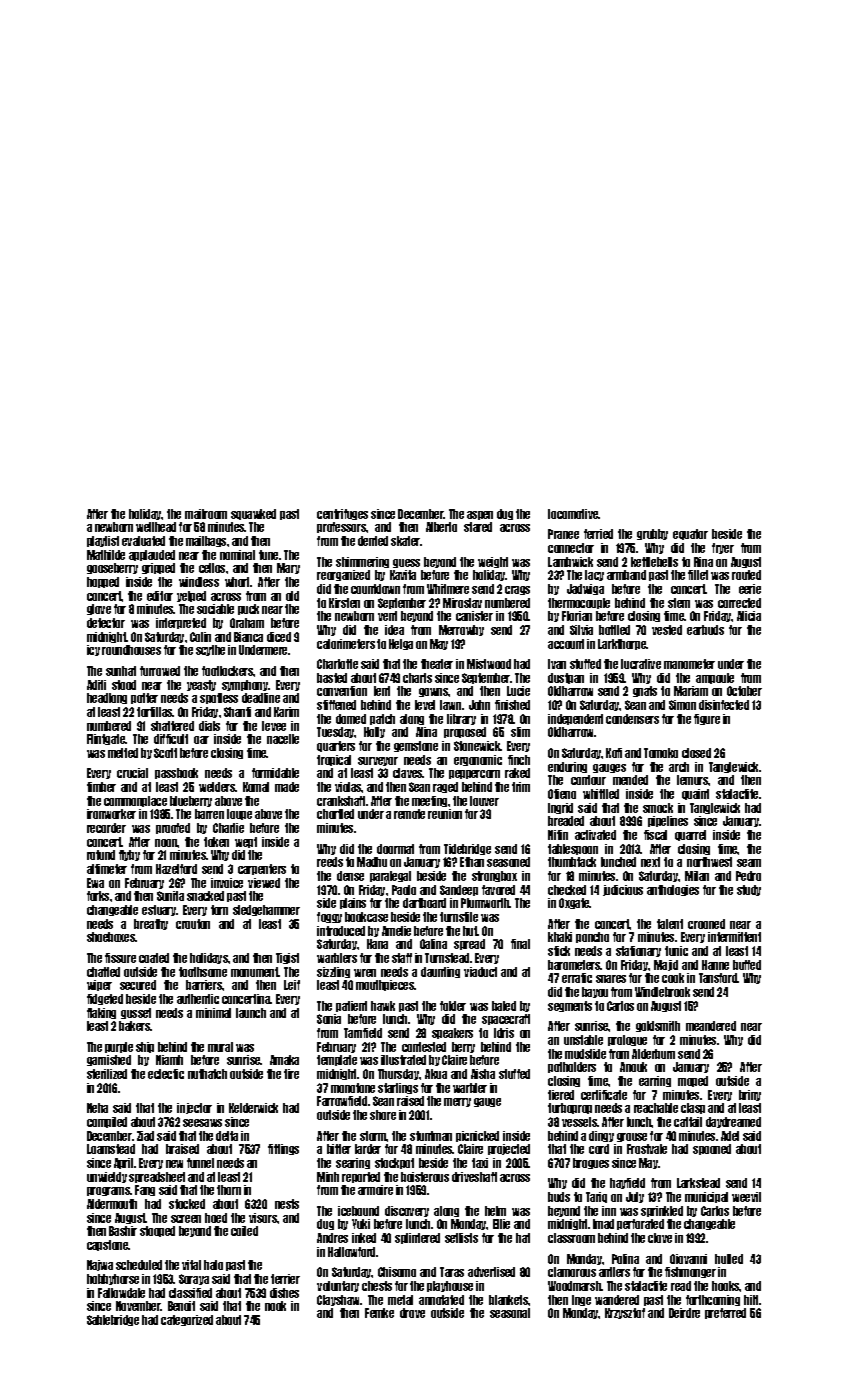  What do you see at coordinates (187, 1320) in the screenshot?
I see `categorized` at bounding box center [187, 1320].
